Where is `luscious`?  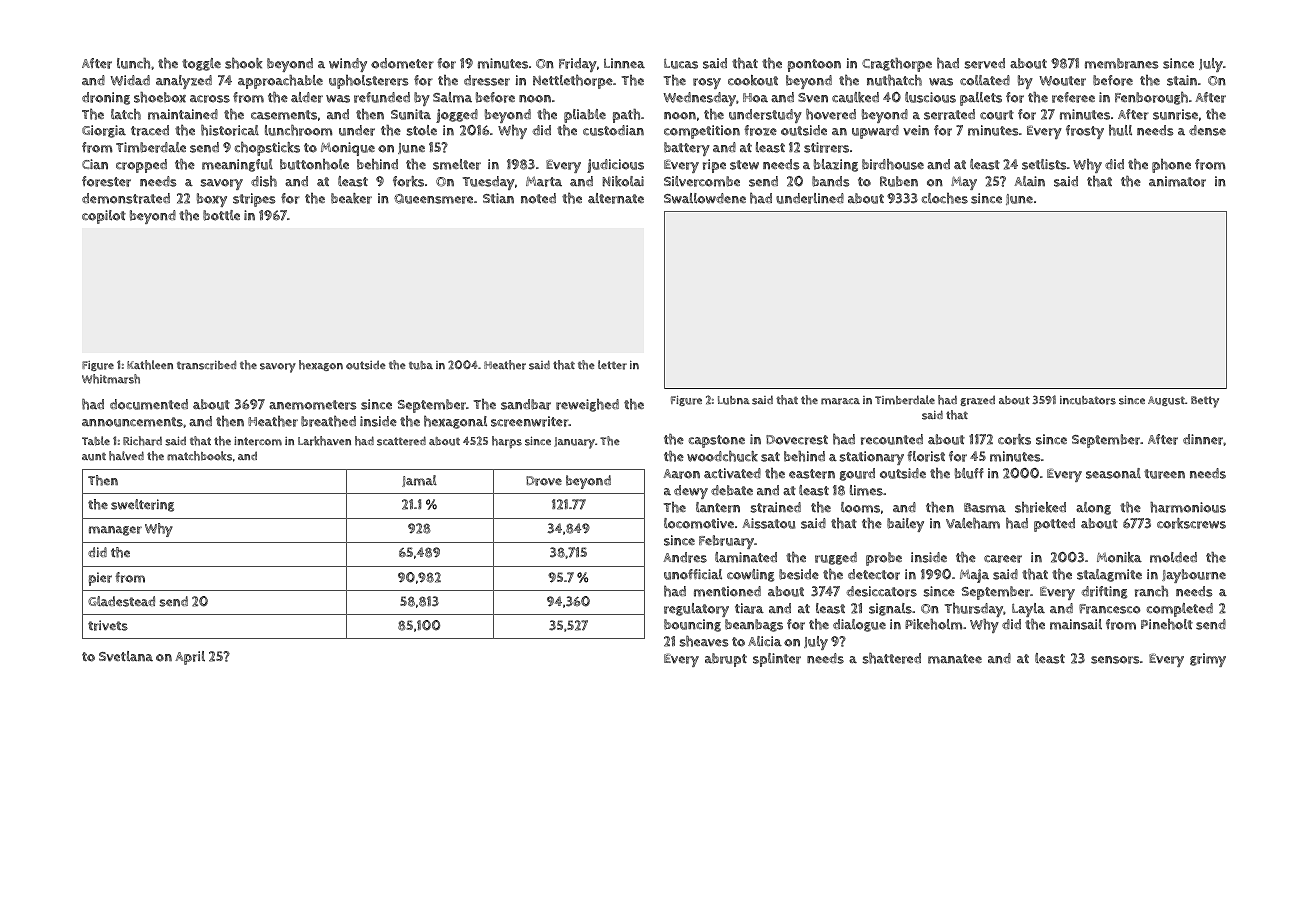 luscious is located at coordinates (930, 97).
